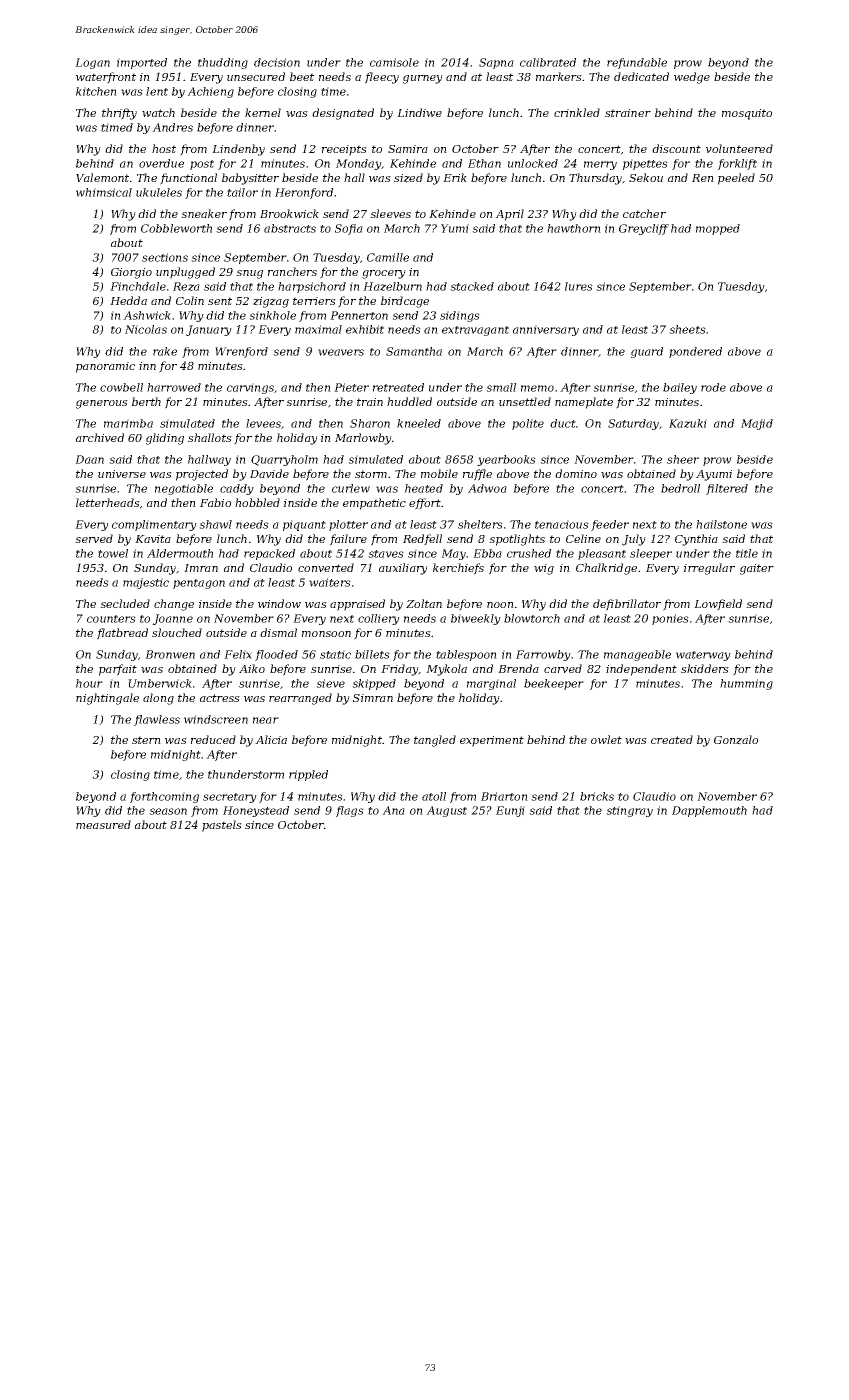 This image has height=1400, width=849. Describe the element at coordinates (277, 62) in the image. I see `decision` at that location.
